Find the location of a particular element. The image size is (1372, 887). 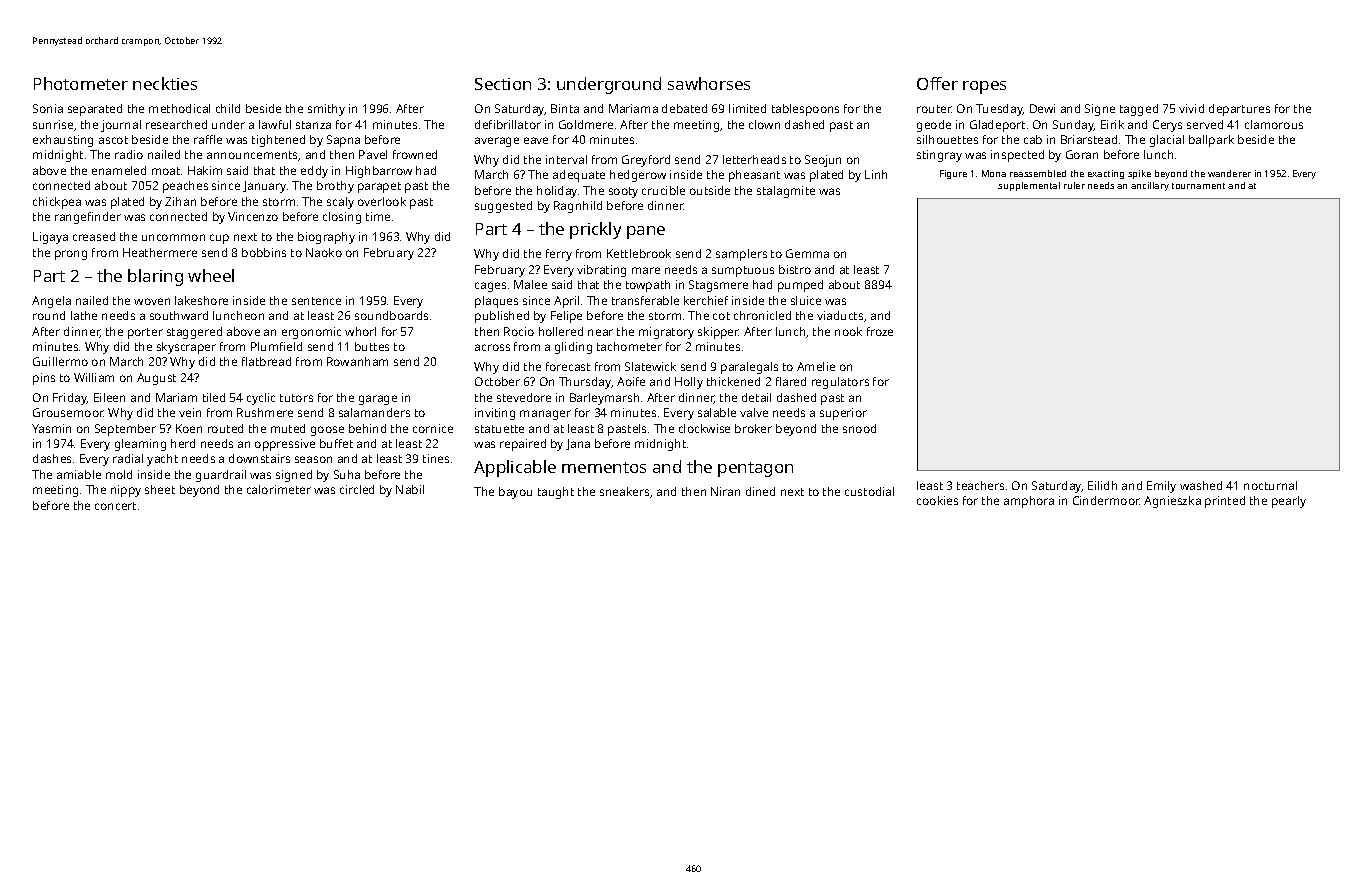

biography is located at coordinates (326, 238).
